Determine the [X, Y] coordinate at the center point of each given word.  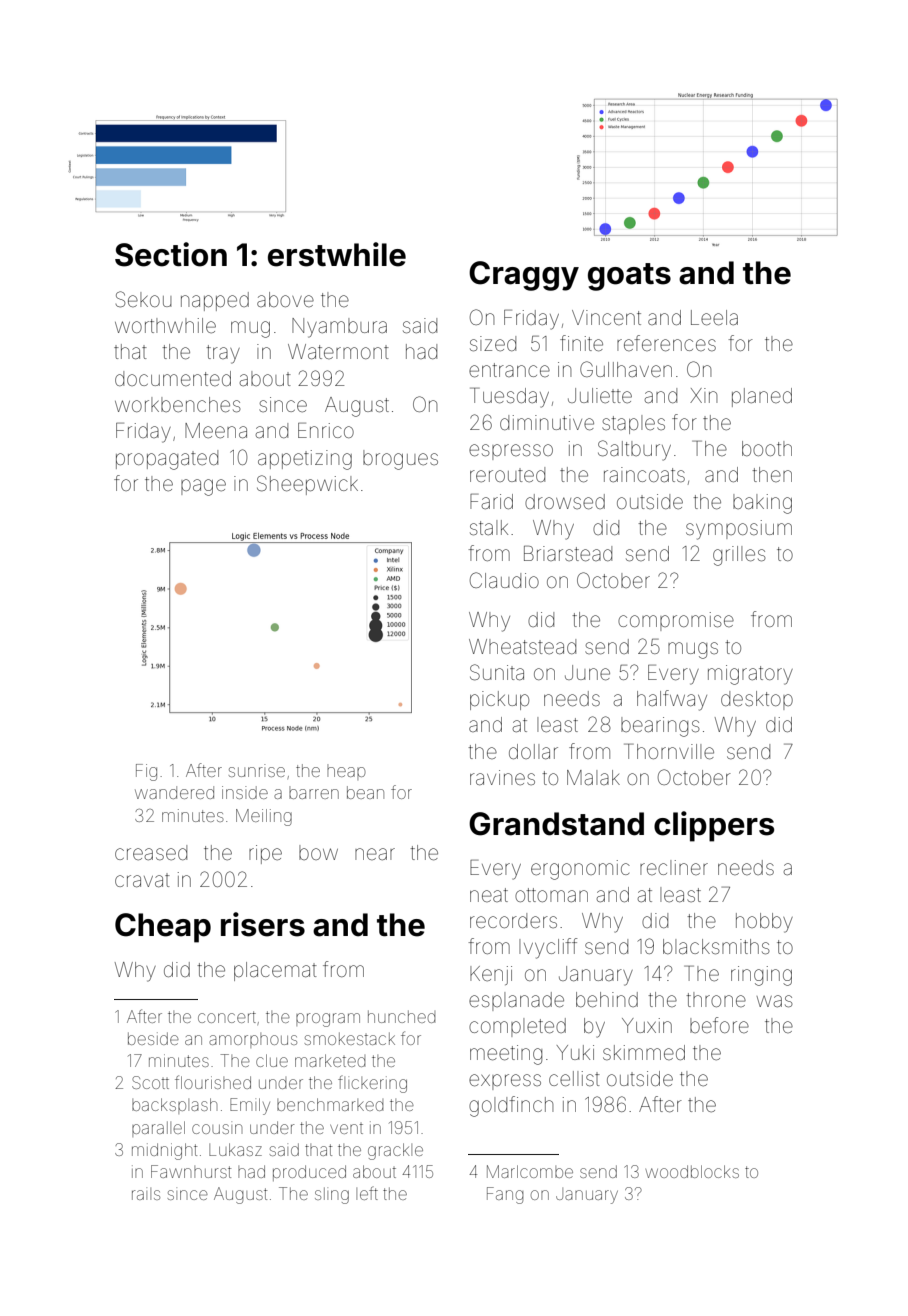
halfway [672, 700]
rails [146, 1193]
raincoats [644, 474]
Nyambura [339, 328]
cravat [142, 880]
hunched [402, 1016]
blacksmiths [716, 946]
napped [215, 301]
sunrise [257, 770]
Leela [714, 318]
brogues [400, 460]
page [203, 487]
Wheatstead [522, 646]
